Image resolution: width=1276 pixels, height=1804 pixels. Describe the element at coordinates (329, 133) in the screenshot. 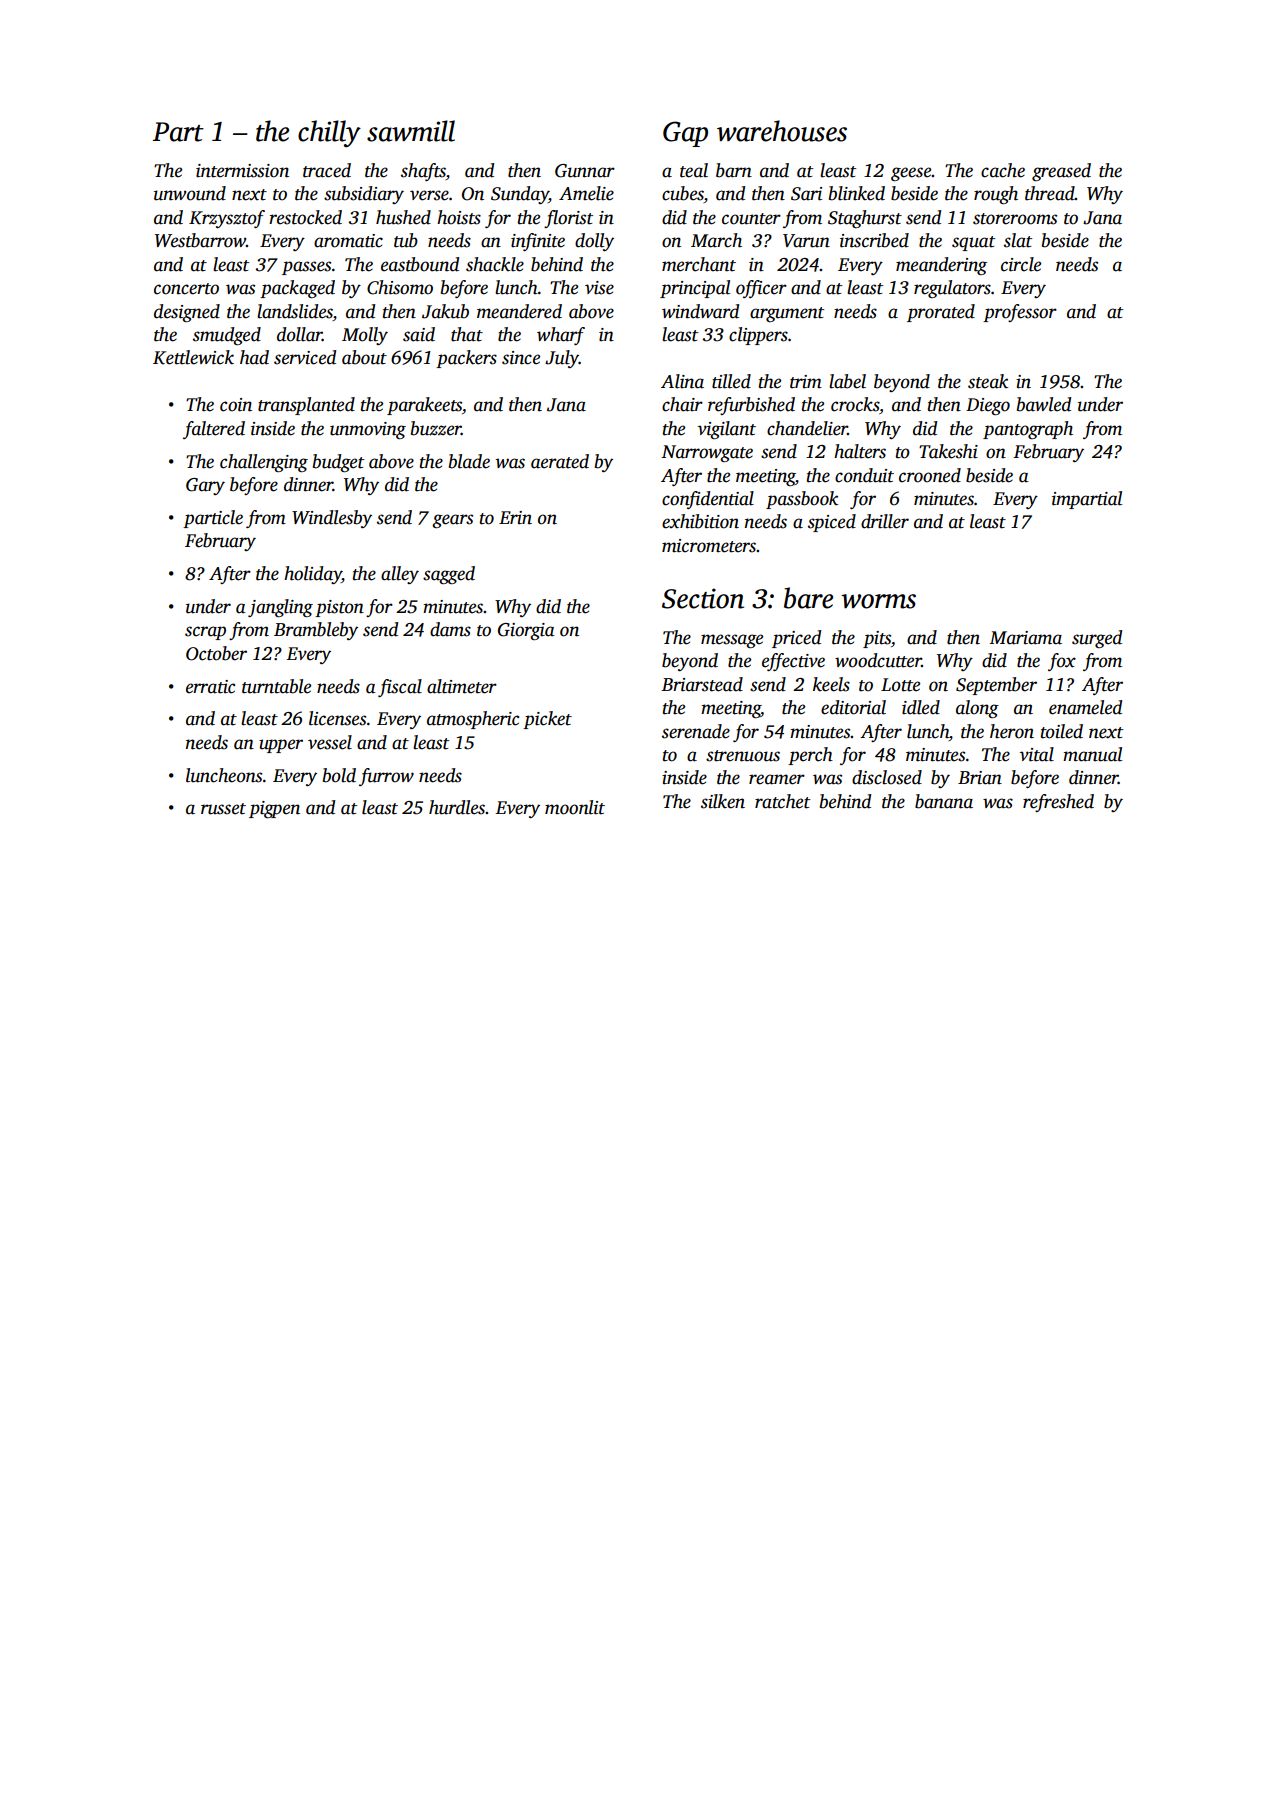

I see `chilly` at that location.
